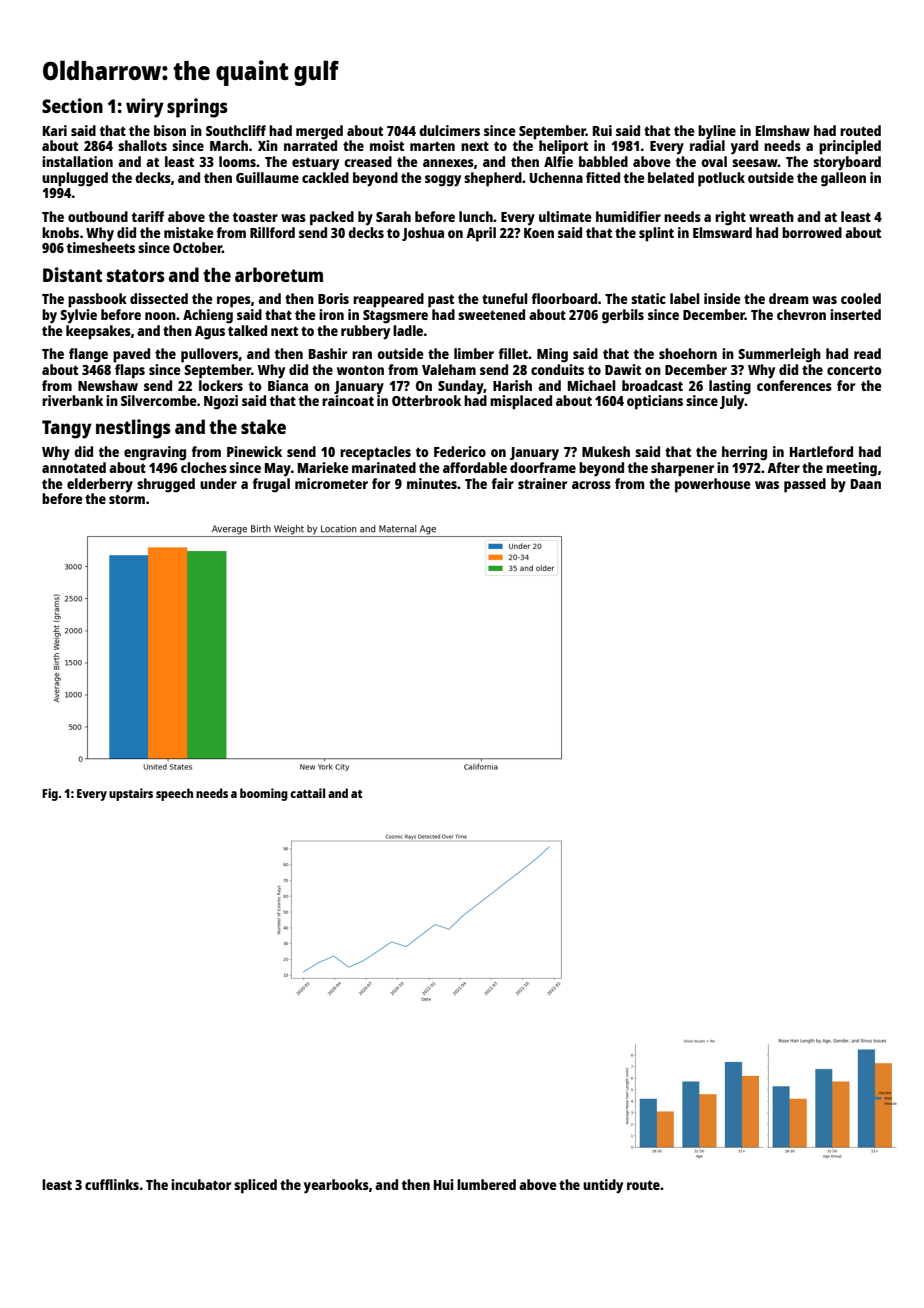 This screenshot has width=924, height=1308. I want to click on tuneful, so click(505, 298).
